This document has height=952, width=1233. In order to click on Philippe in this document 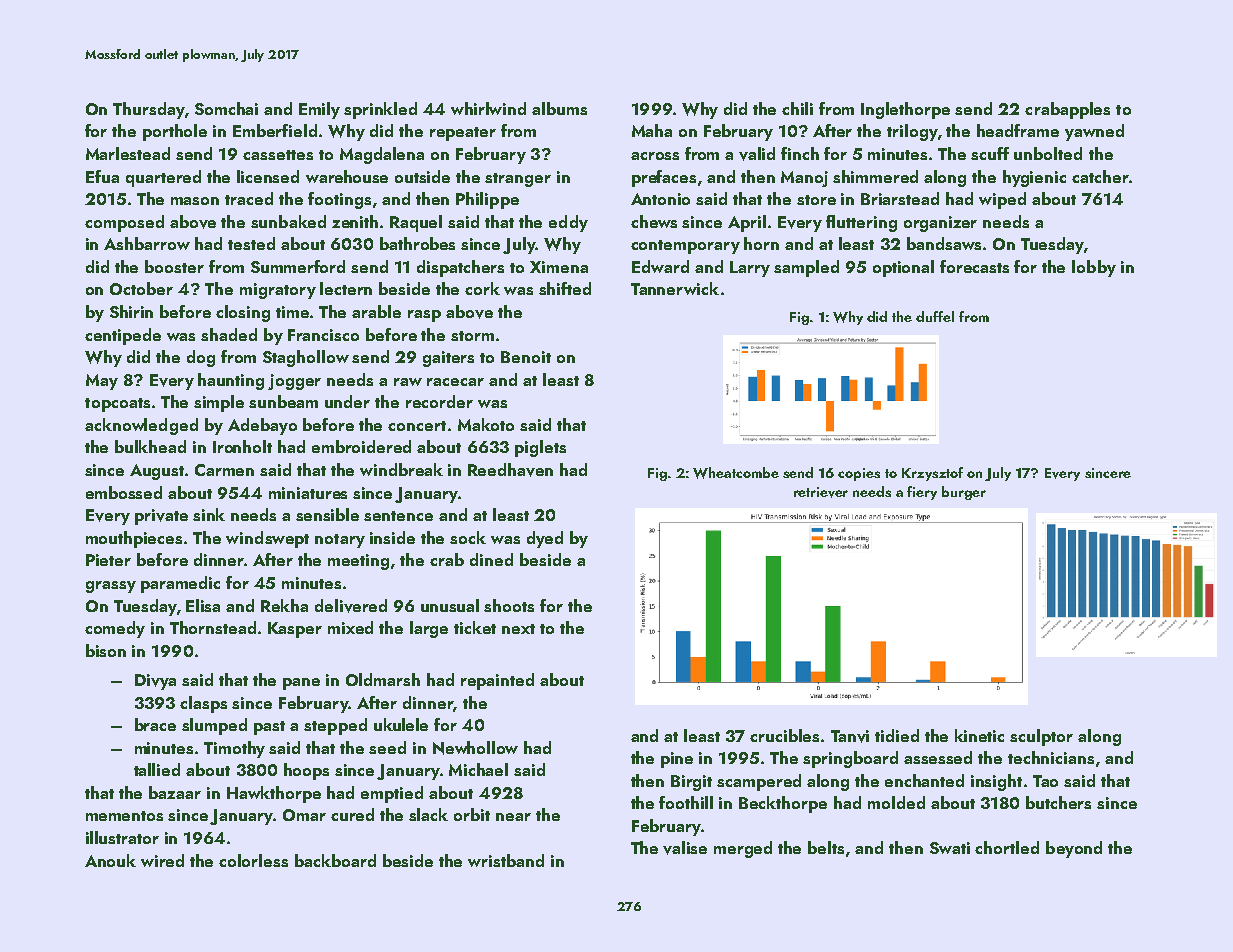, I will do `click(487, 200)`.
